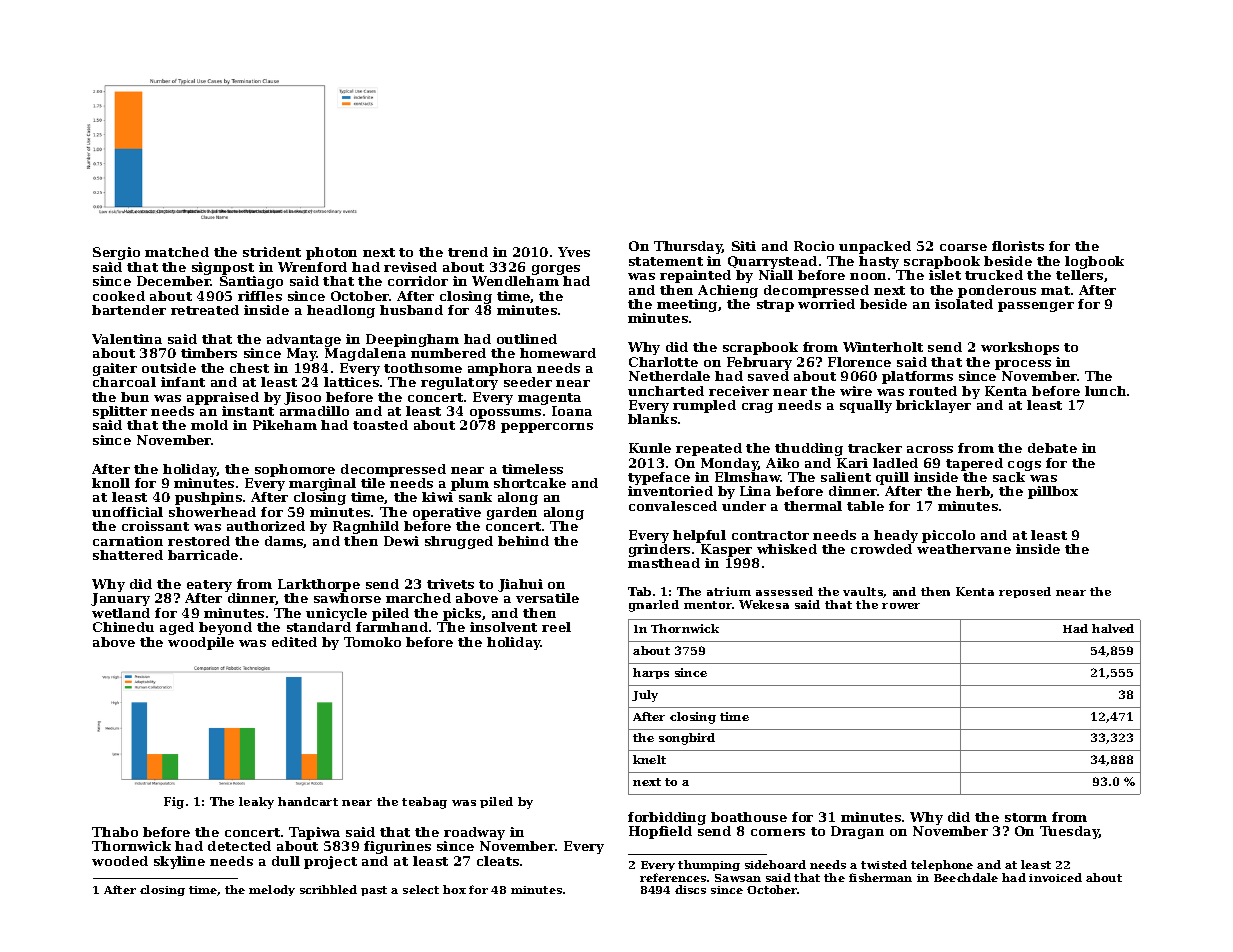  I want to click on insolvent, so click(503, 627).
